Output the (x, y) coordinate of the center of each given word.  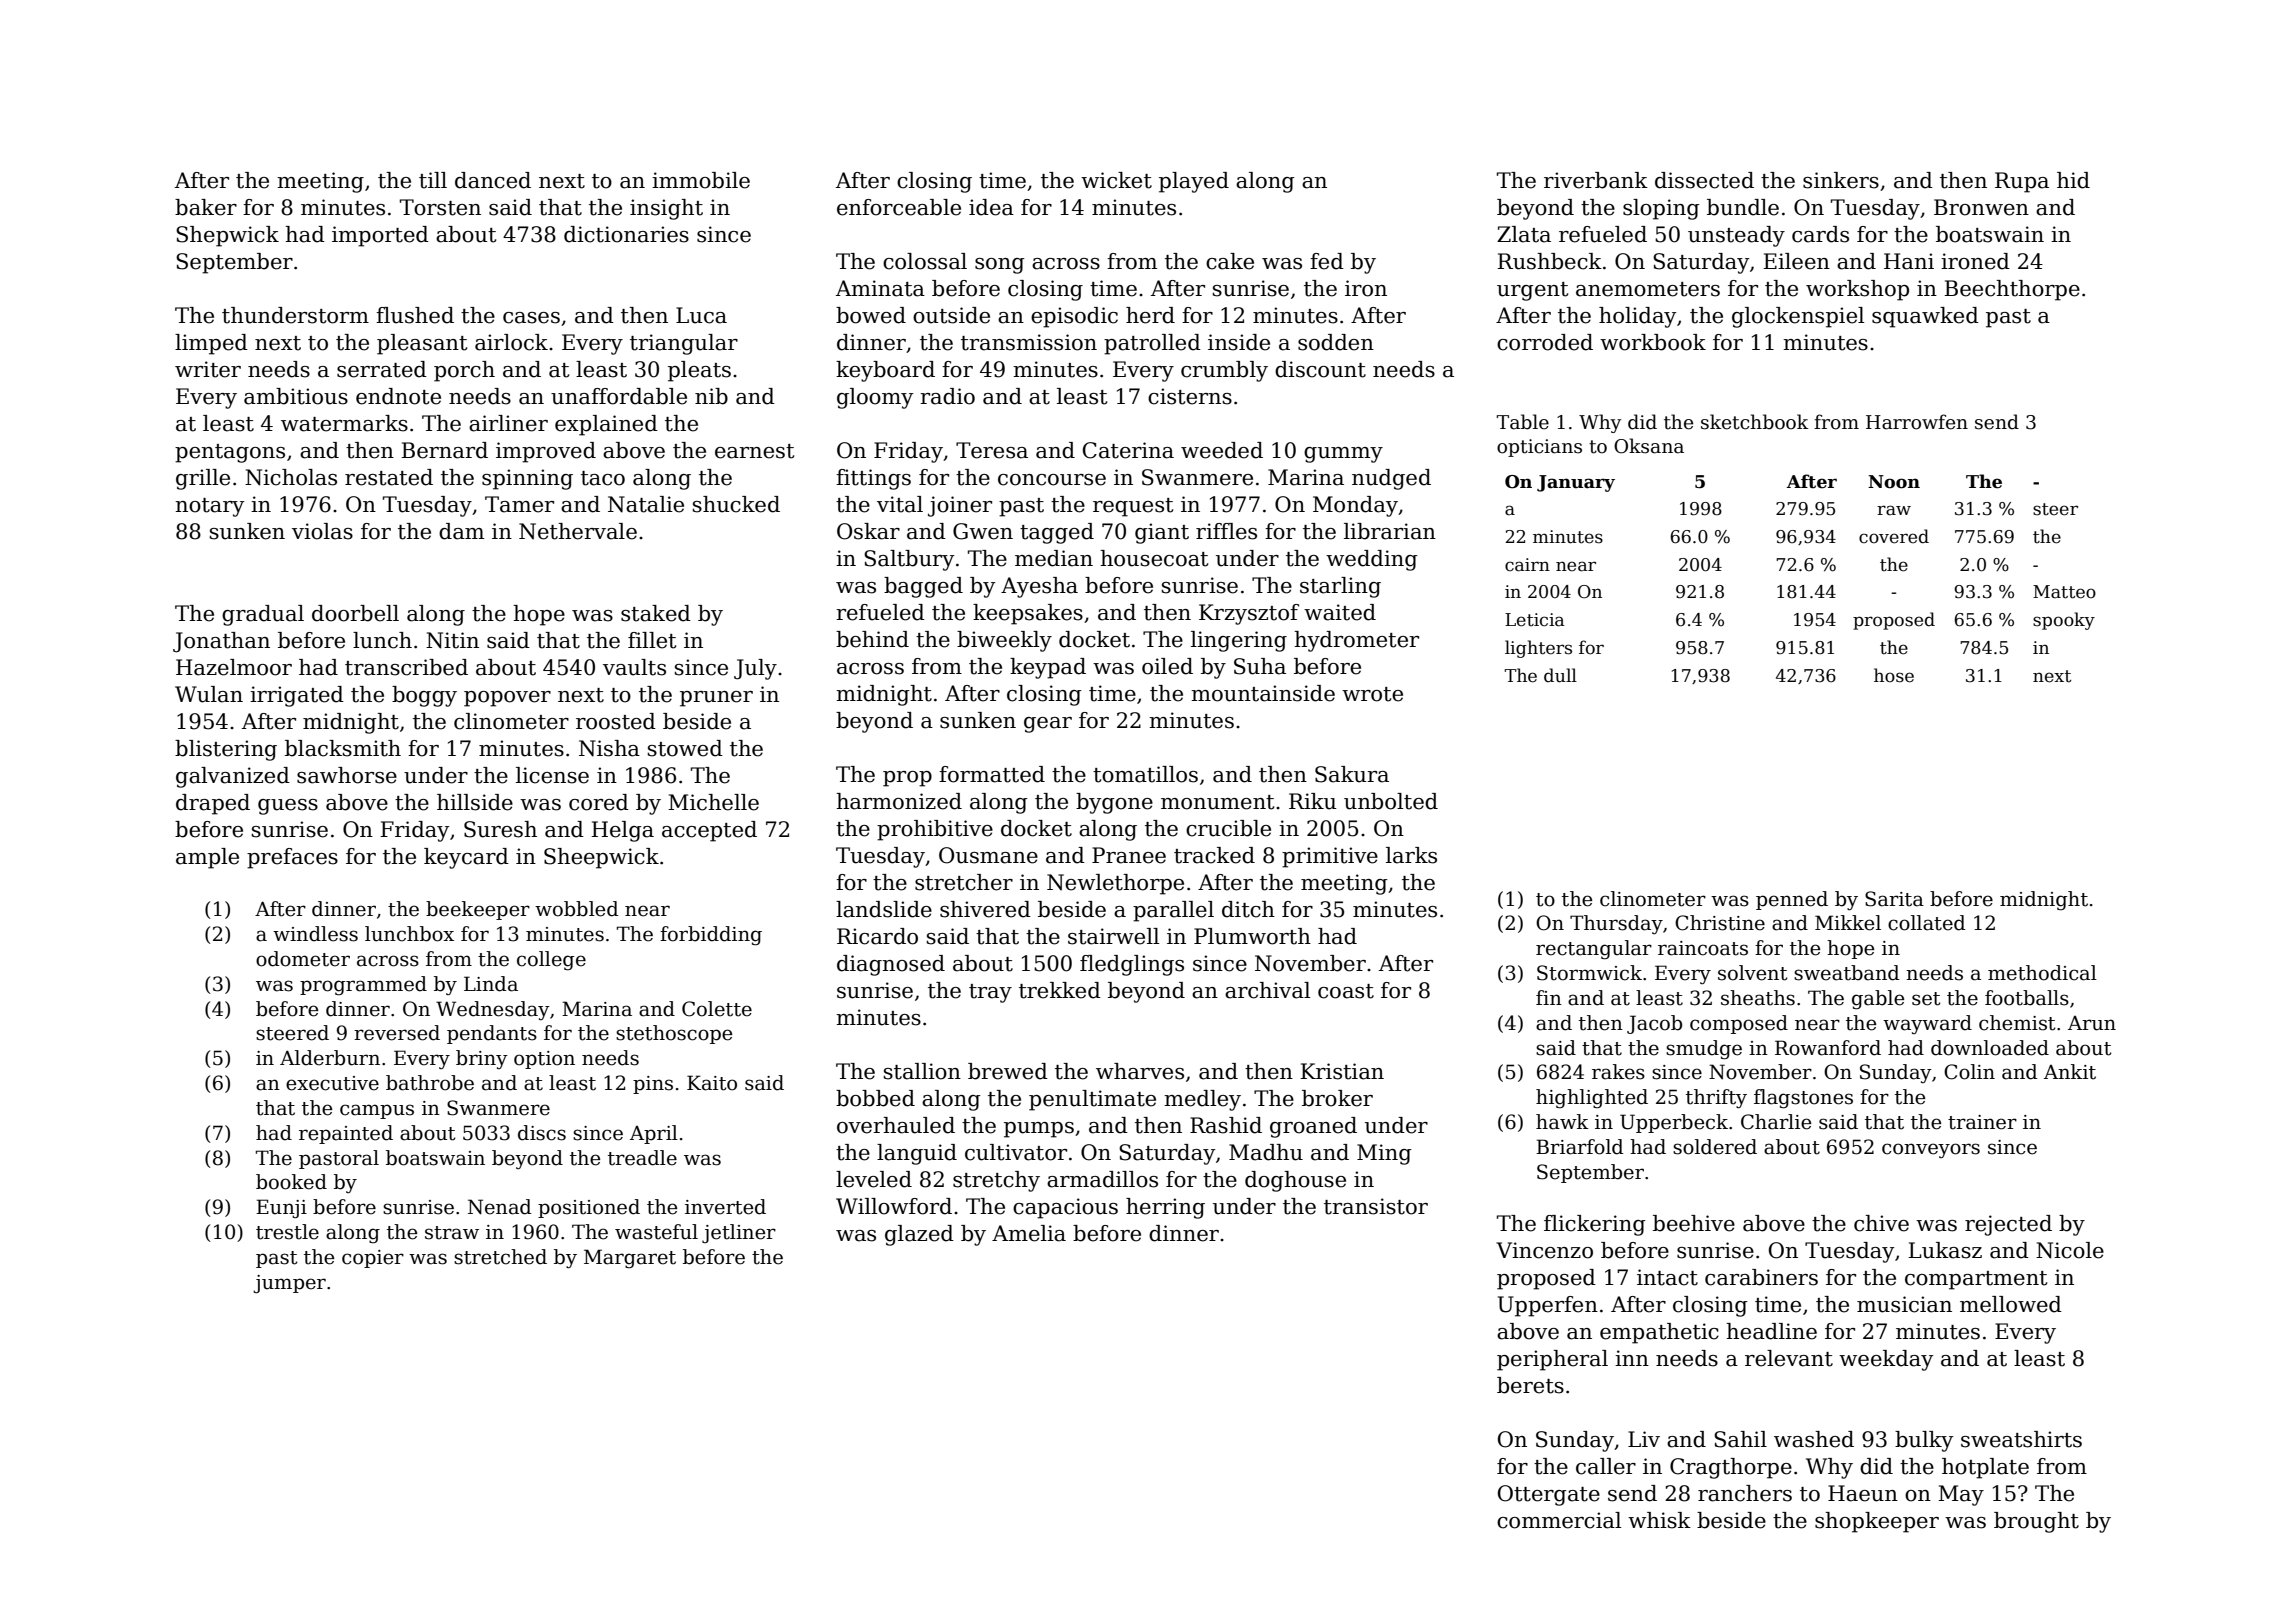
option (544, 1060)
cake (1230, 261)
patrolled (1152, 344)
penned (1792, 900)
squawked (1925, 317)
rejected (2008, 1225)
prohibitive (935, 830)
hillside (475, 802)
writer (208, 369)
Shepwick (227, 236)
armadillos (1102, 1179)
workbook (1653, 342)
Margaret (630, 1259)
